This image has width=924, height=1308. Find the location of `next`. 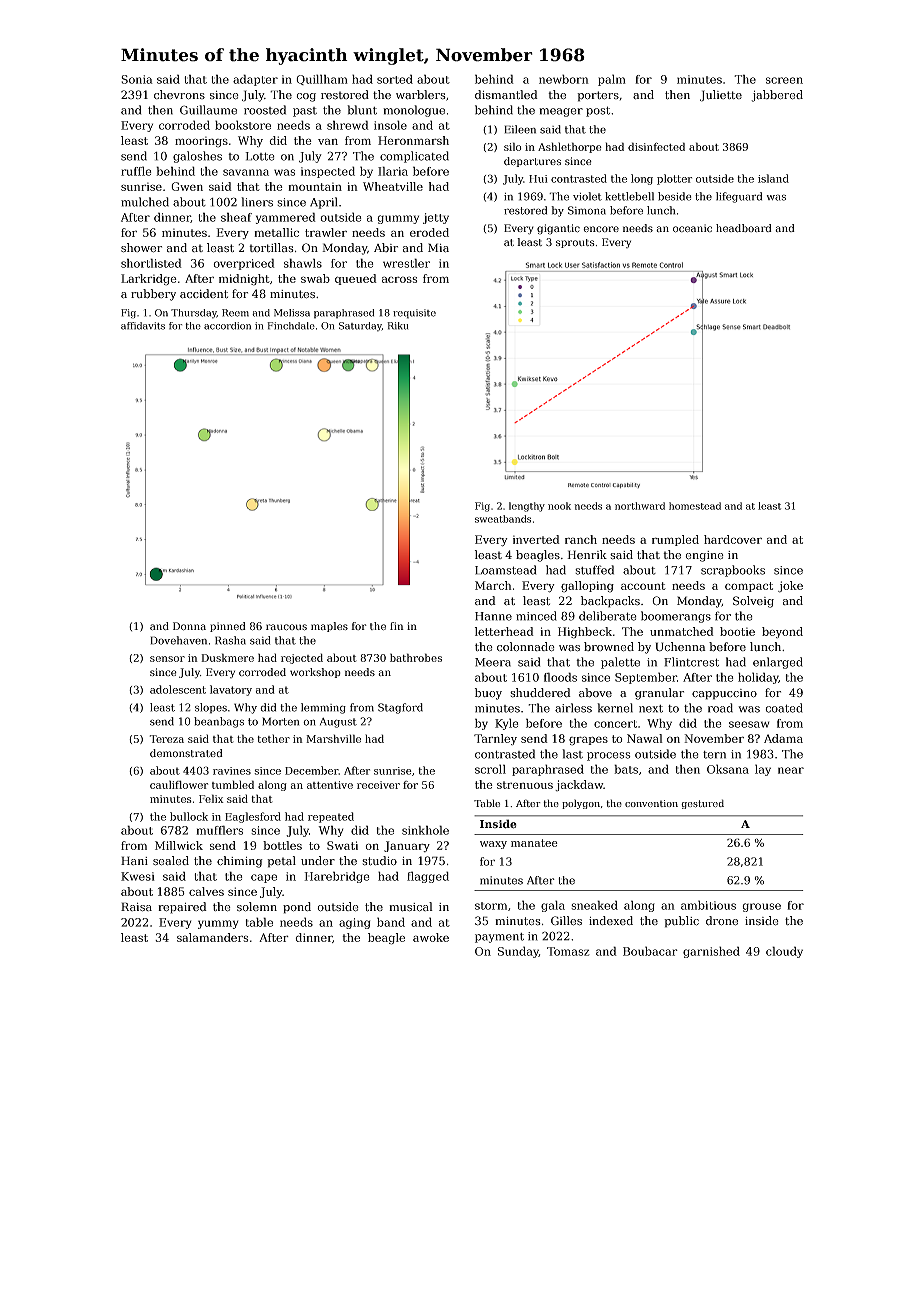

next is located at coordinates (651, 709).
